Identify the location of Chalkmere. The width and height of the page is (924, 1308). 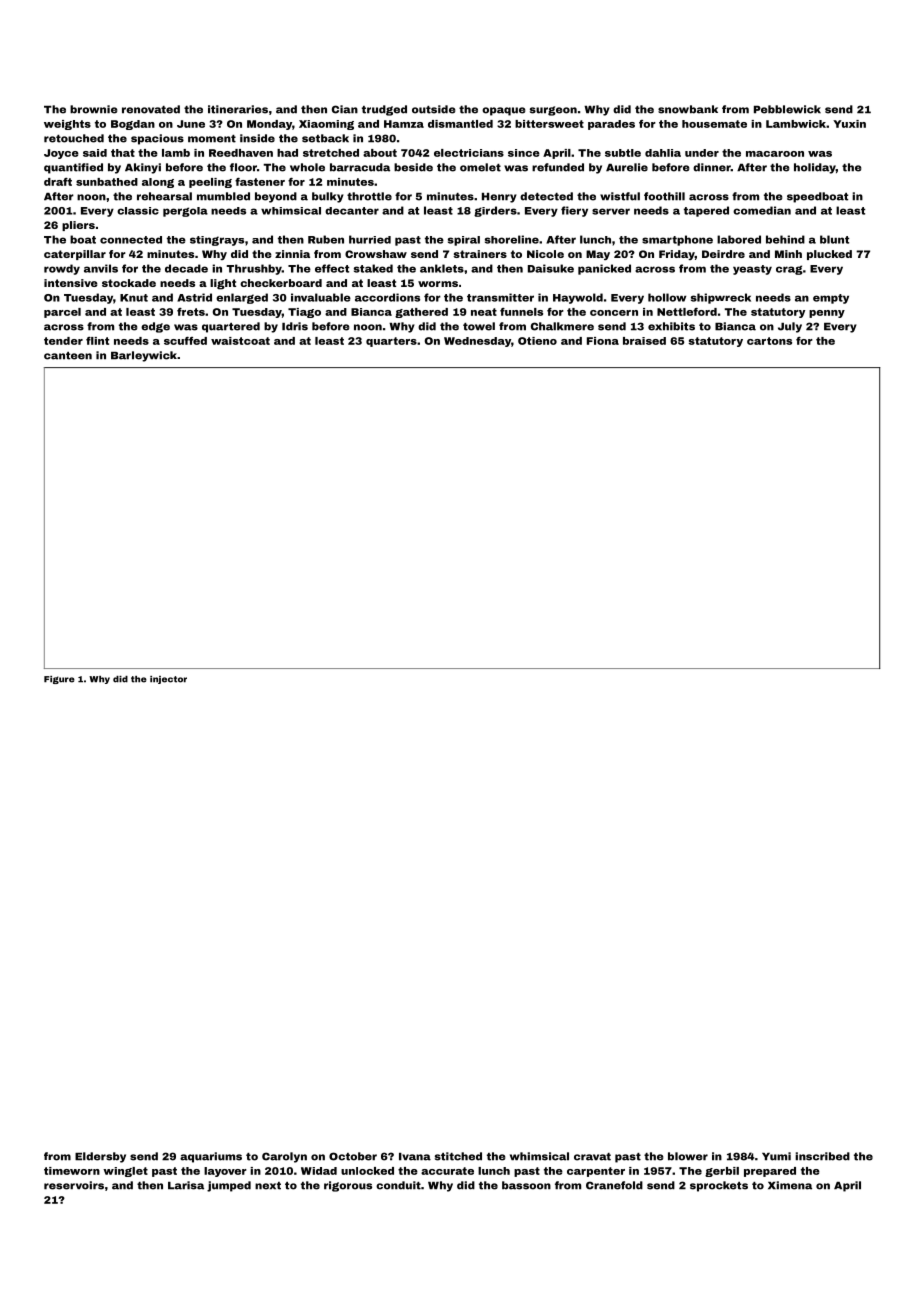
(562, 326).
